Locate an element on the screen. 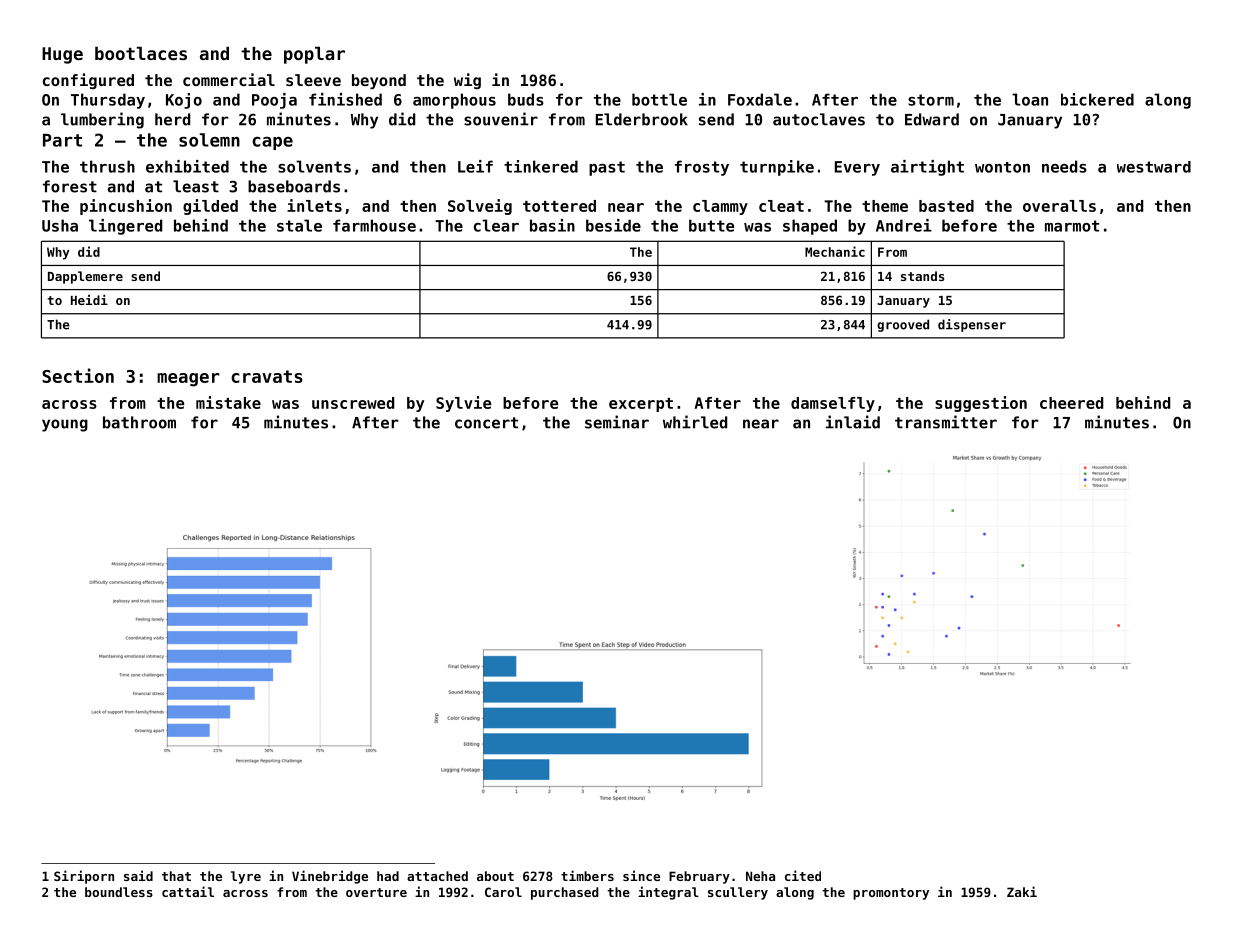  storm is located at coordinates (931, 100).
